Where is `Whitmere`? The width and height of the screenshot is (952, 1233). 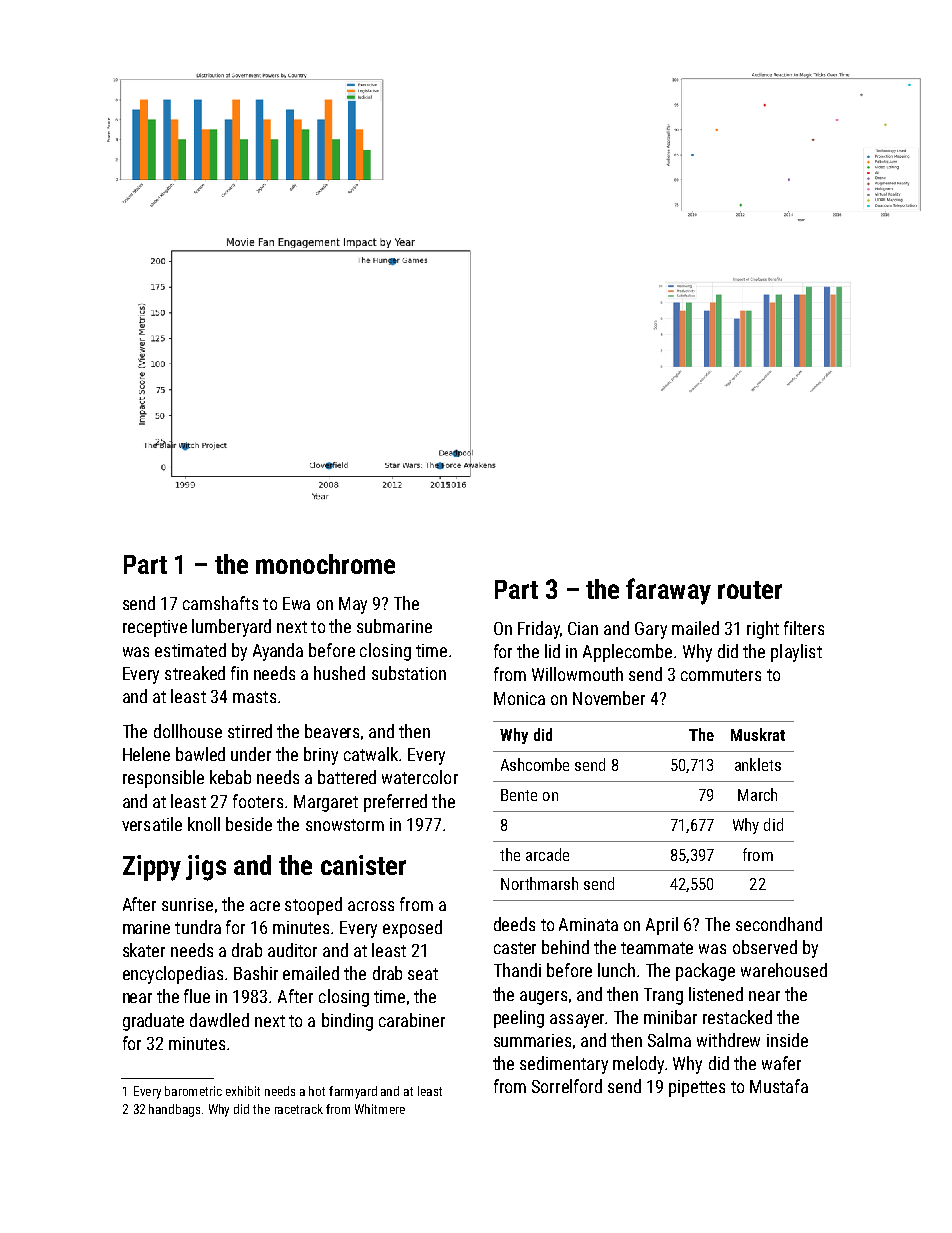 Whitmere is located at coordinates (380, 1109).
